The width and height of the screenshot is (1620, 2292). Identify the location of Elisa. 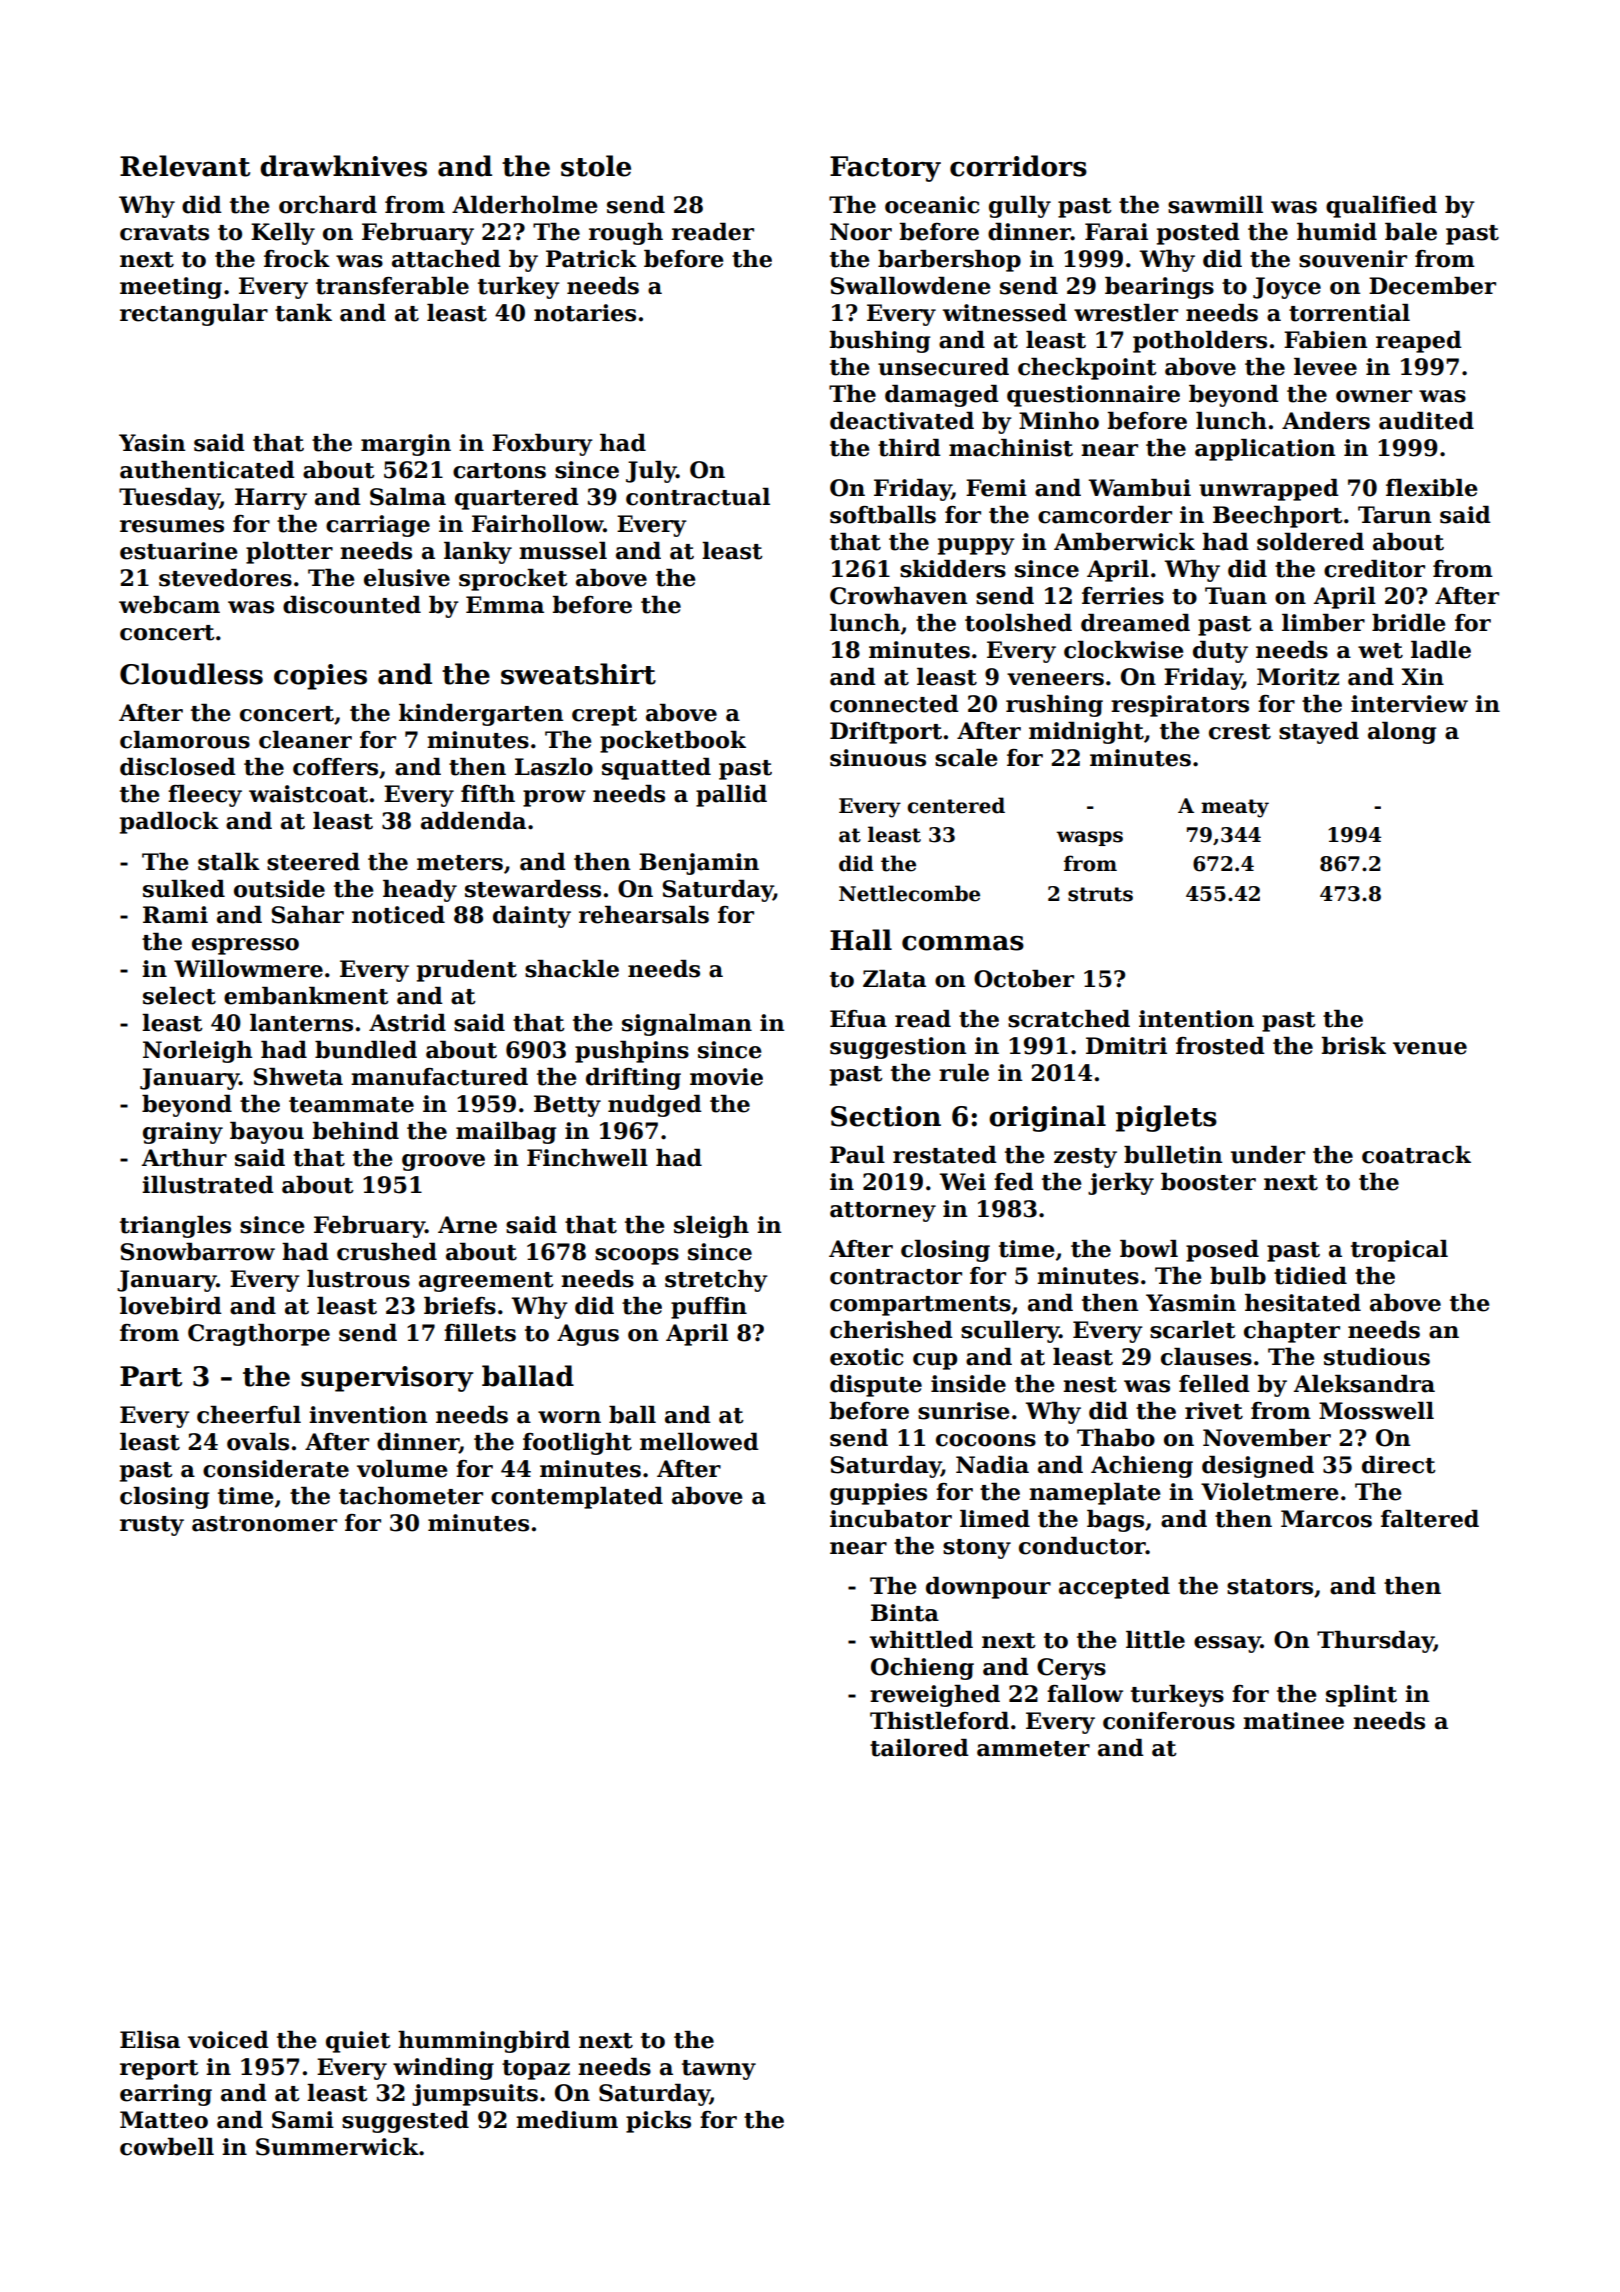
(150, 2040).
